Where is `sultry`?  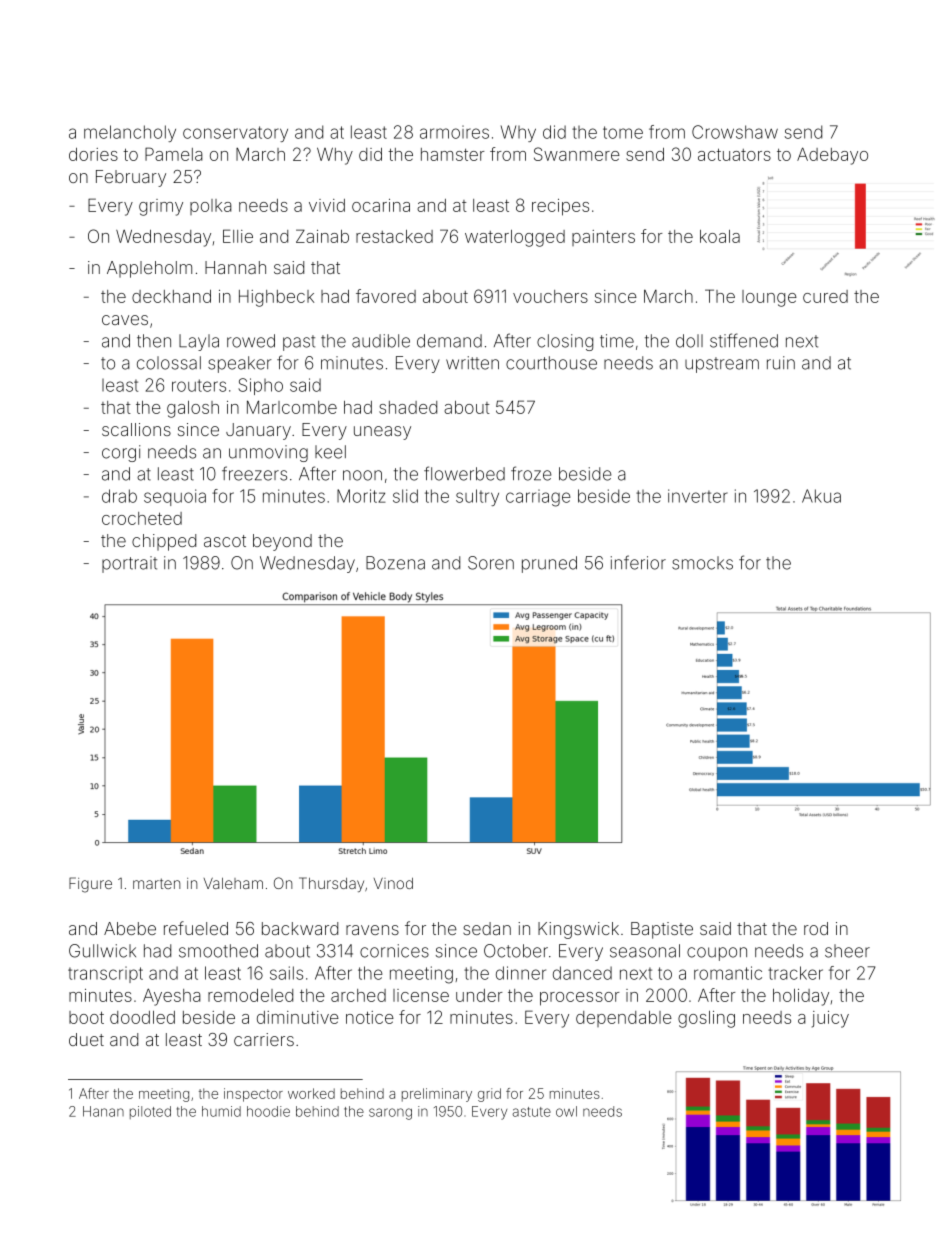 sultry is located at coordinates (477, 497).
